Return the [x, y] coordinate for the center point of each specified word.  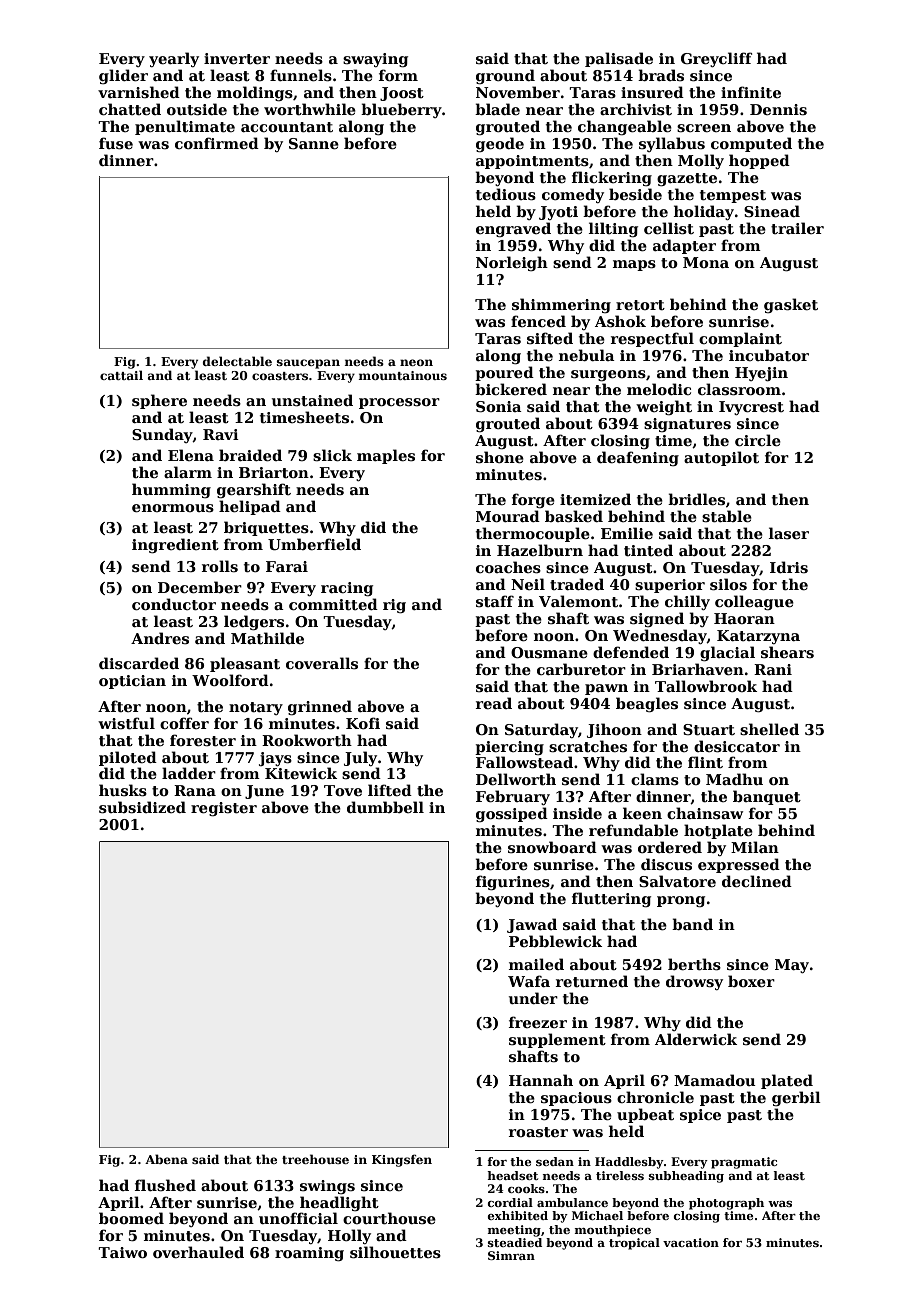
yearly [174, 59]
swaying [375, 60]
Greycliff [716, 59]
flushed [165, 1185]
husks [123, 790]
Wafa [529, 981]
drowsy [694, 982]
